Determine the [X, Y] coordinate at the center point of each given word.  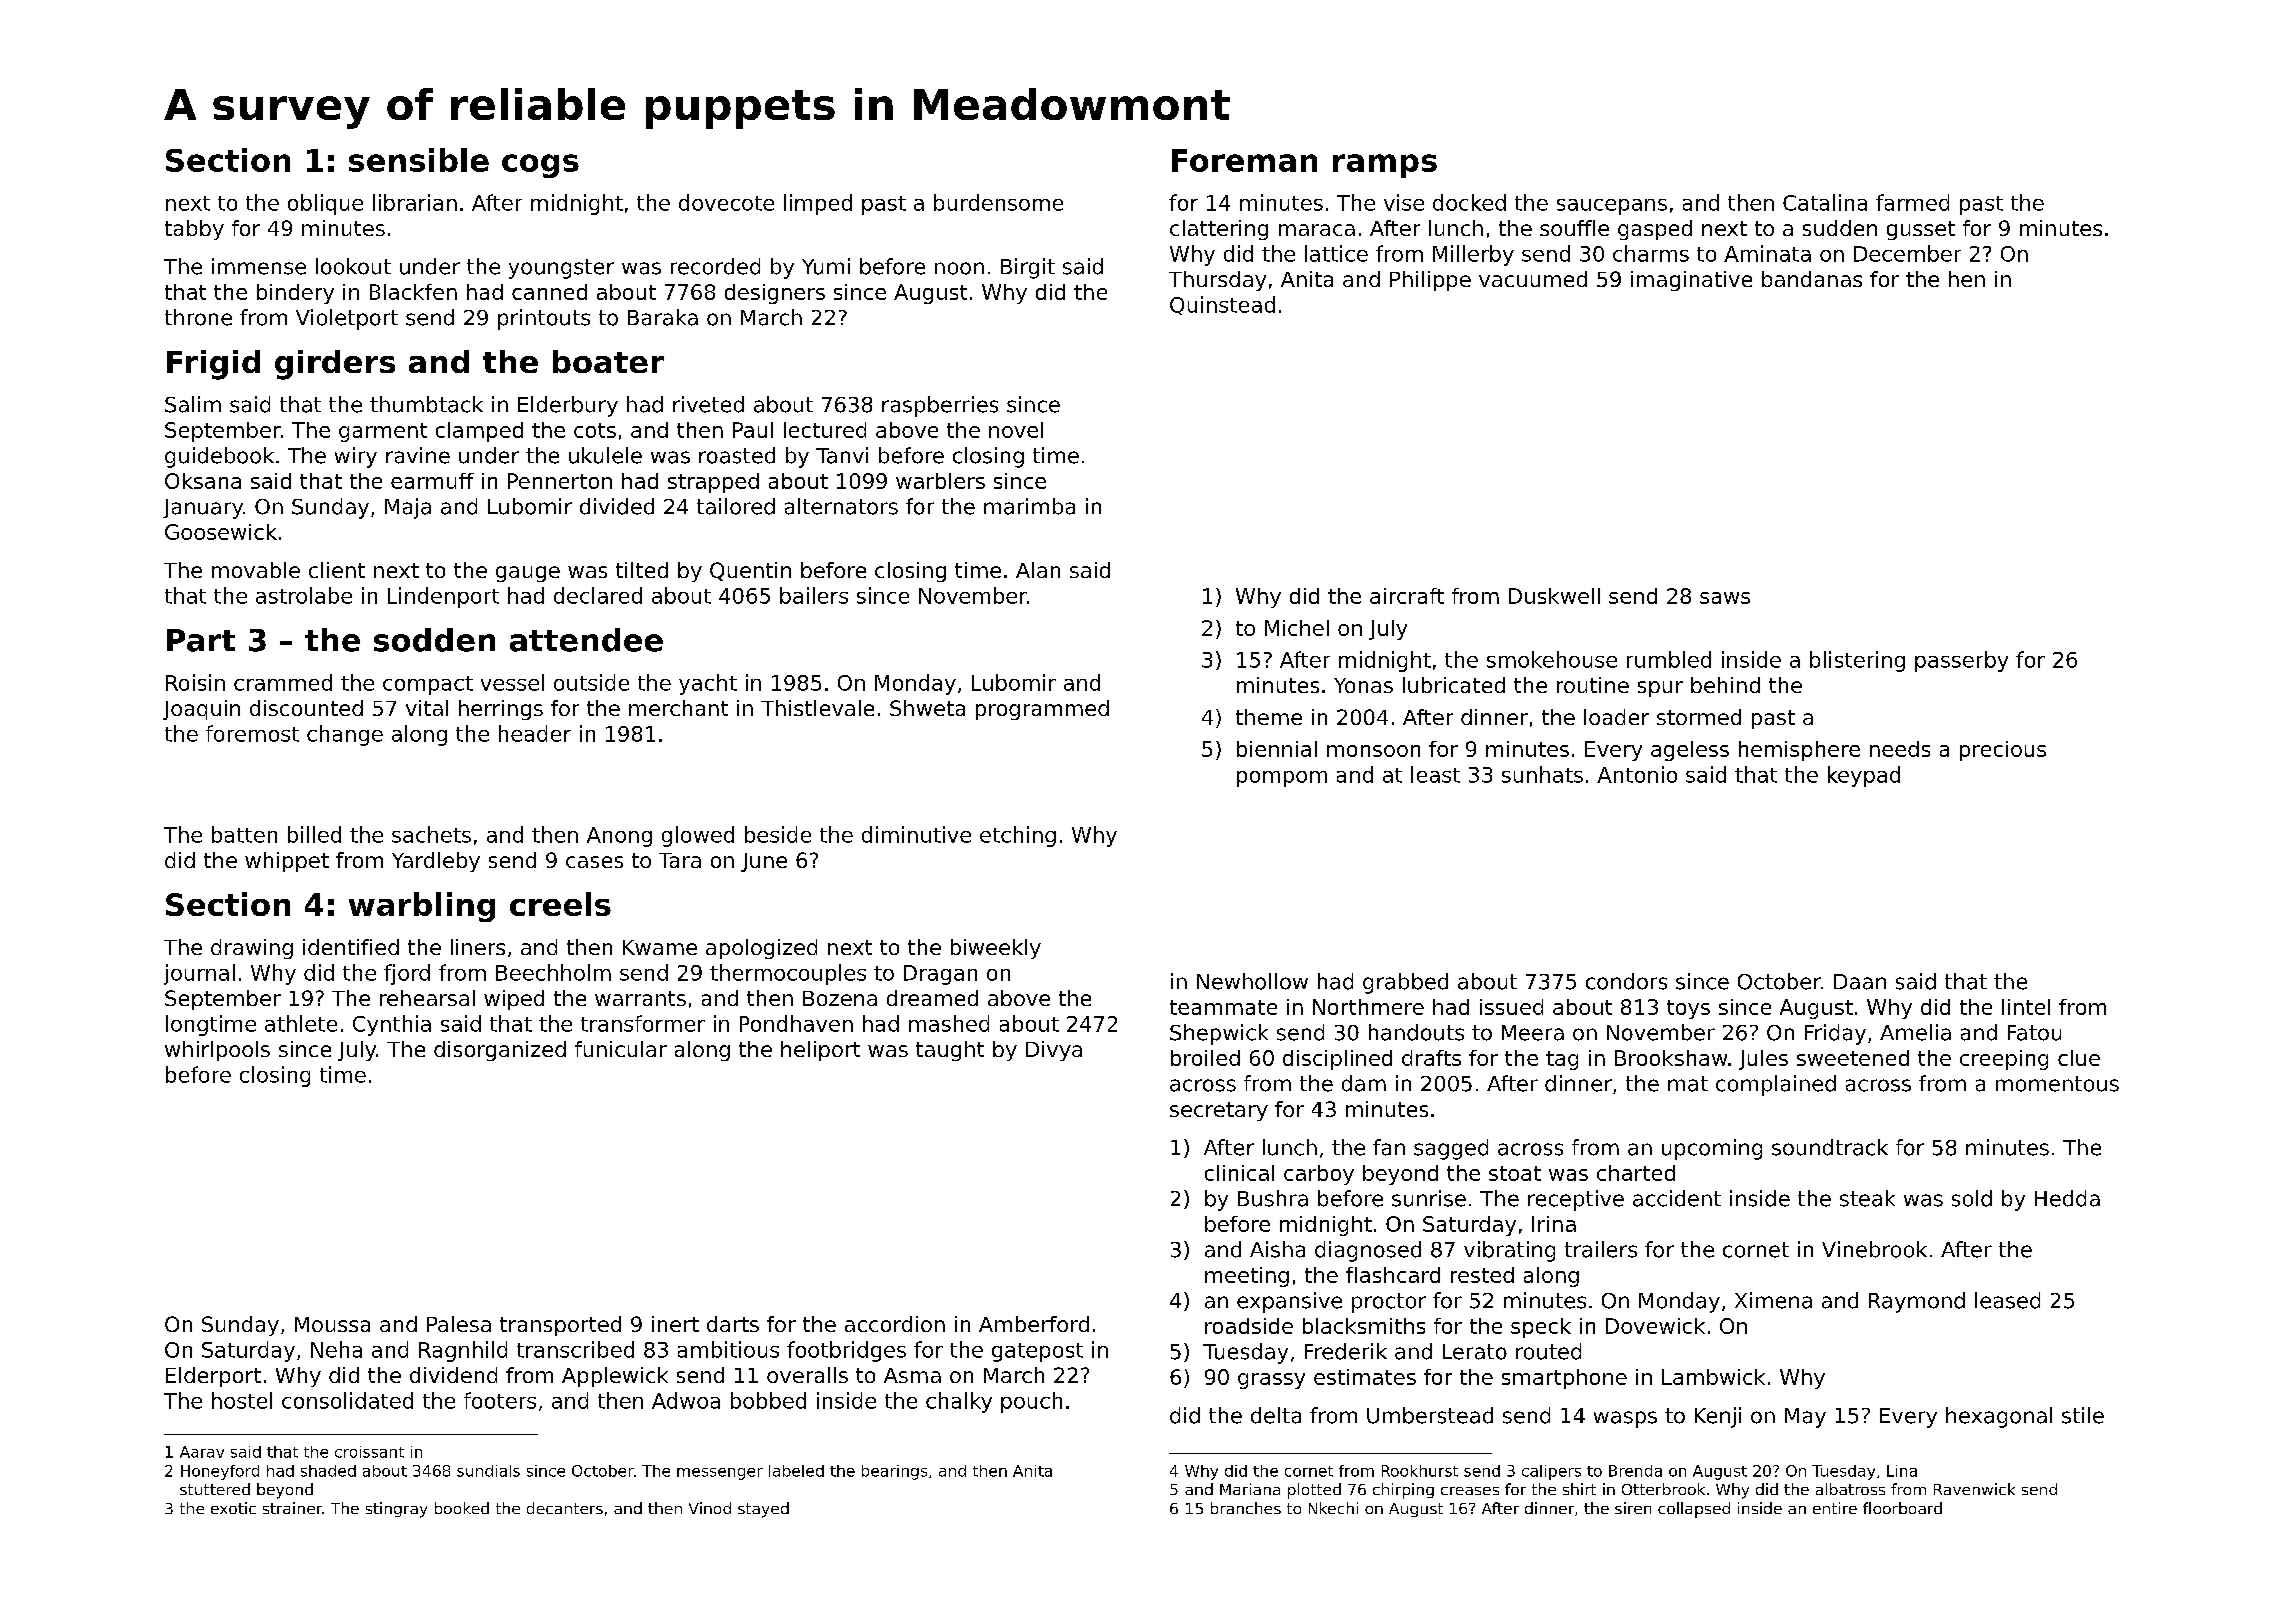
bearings [894, 1472]
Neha [336, 1349]
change [345, 735]
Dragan [940, 975]
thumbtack [426, 404]
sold [1972, 1198]
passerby [1961, 661]
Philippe [1430, 281]
